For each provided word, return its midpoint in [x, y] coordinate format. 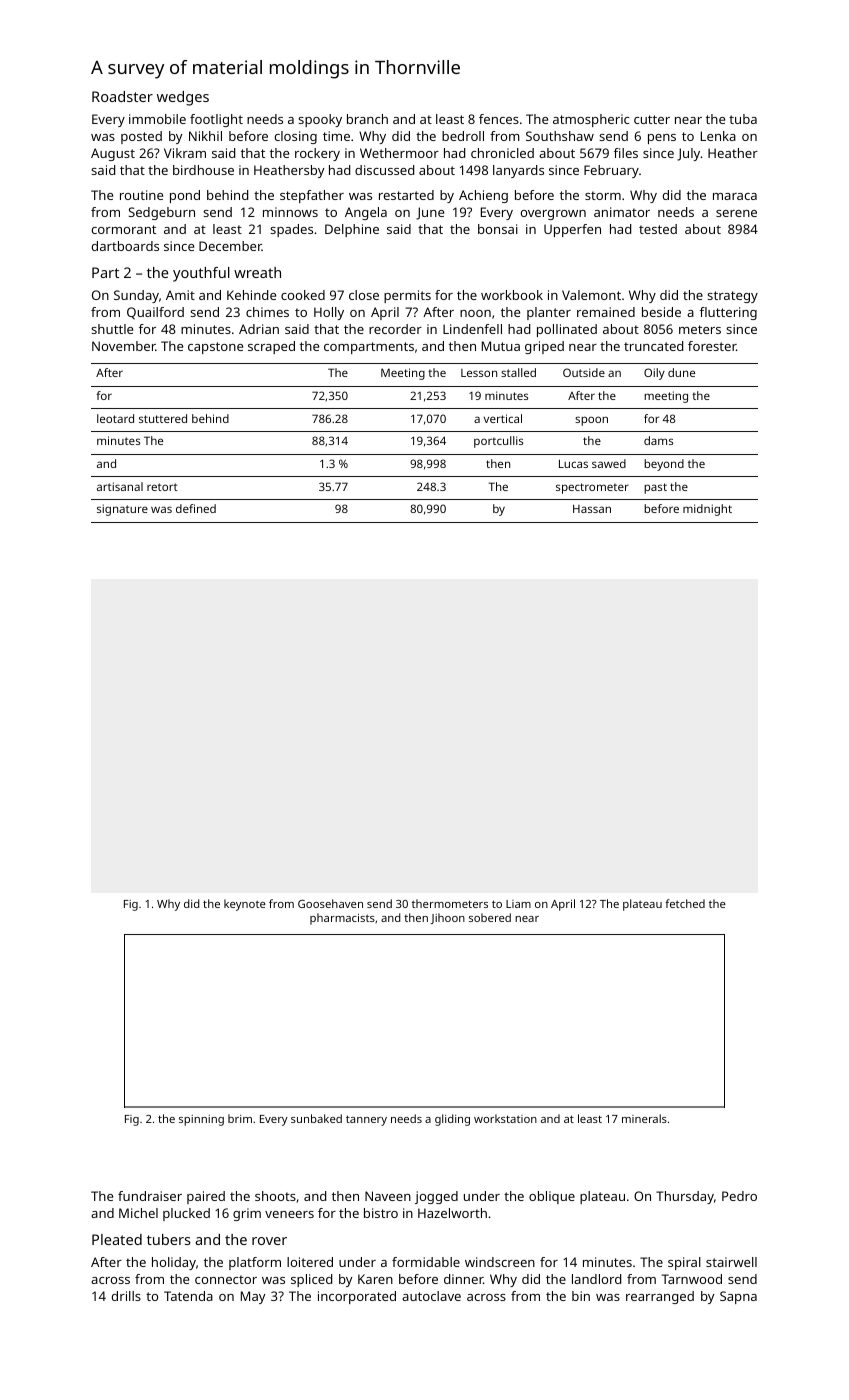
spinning [201, 1120]
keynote [245, 905]
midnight [707, 510]
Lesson [479, 373]
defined [196, 508]
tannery [366, 1120]
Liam [518, 904]
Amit [180, 295]
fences [499, 119]
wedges [183, 98]
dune [681, 372]
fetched [685, 903]
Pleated [117, 1239]
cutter [652, 119]
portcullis [498, 442]
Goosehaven [330, 903]
